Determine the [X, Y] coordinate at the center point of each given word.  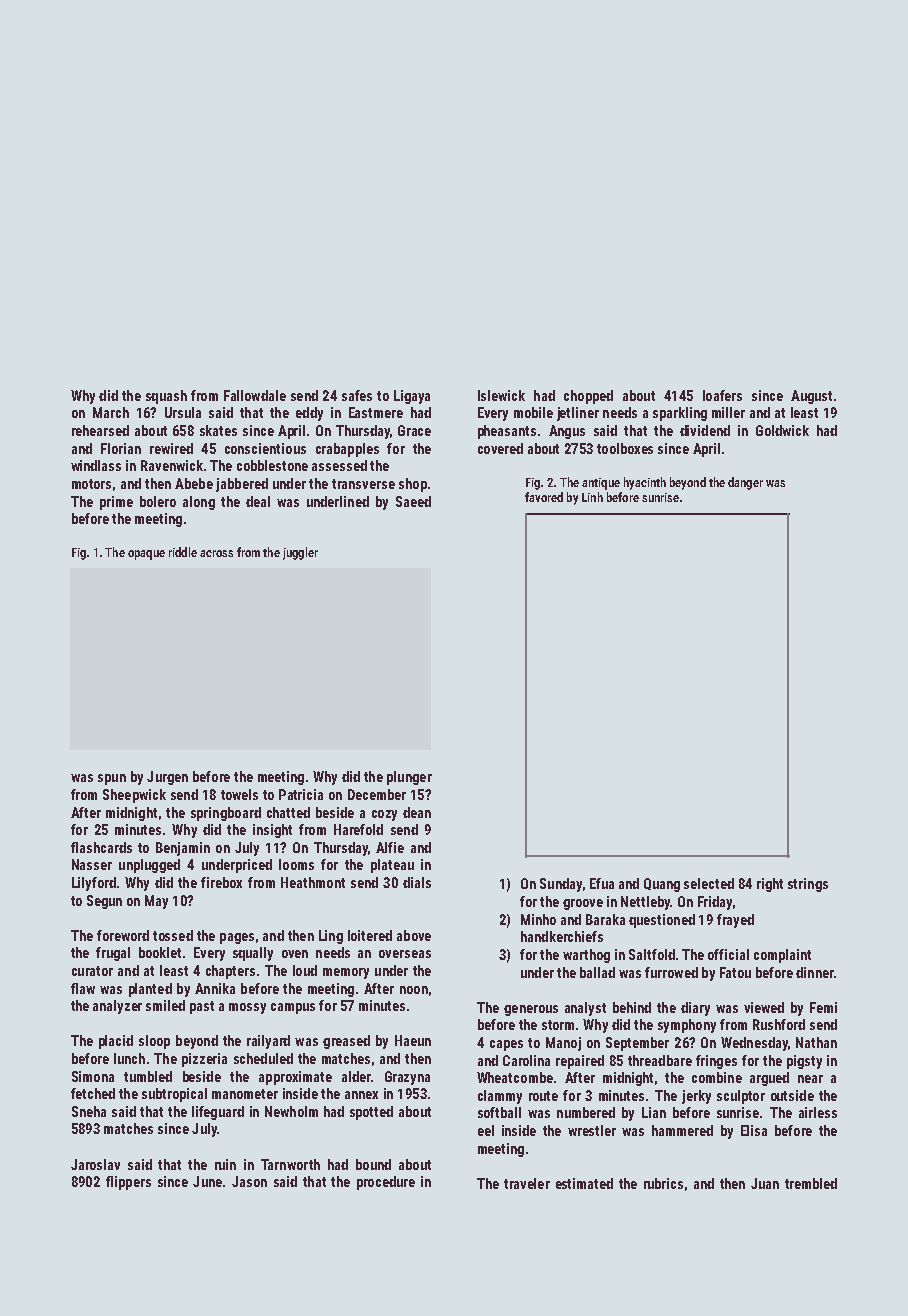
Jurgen [167, 778]
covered [500, 448]
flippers [128, 1183]
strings [808, 885]
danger [745, 483]
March [111, 412]
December [377, 794]
